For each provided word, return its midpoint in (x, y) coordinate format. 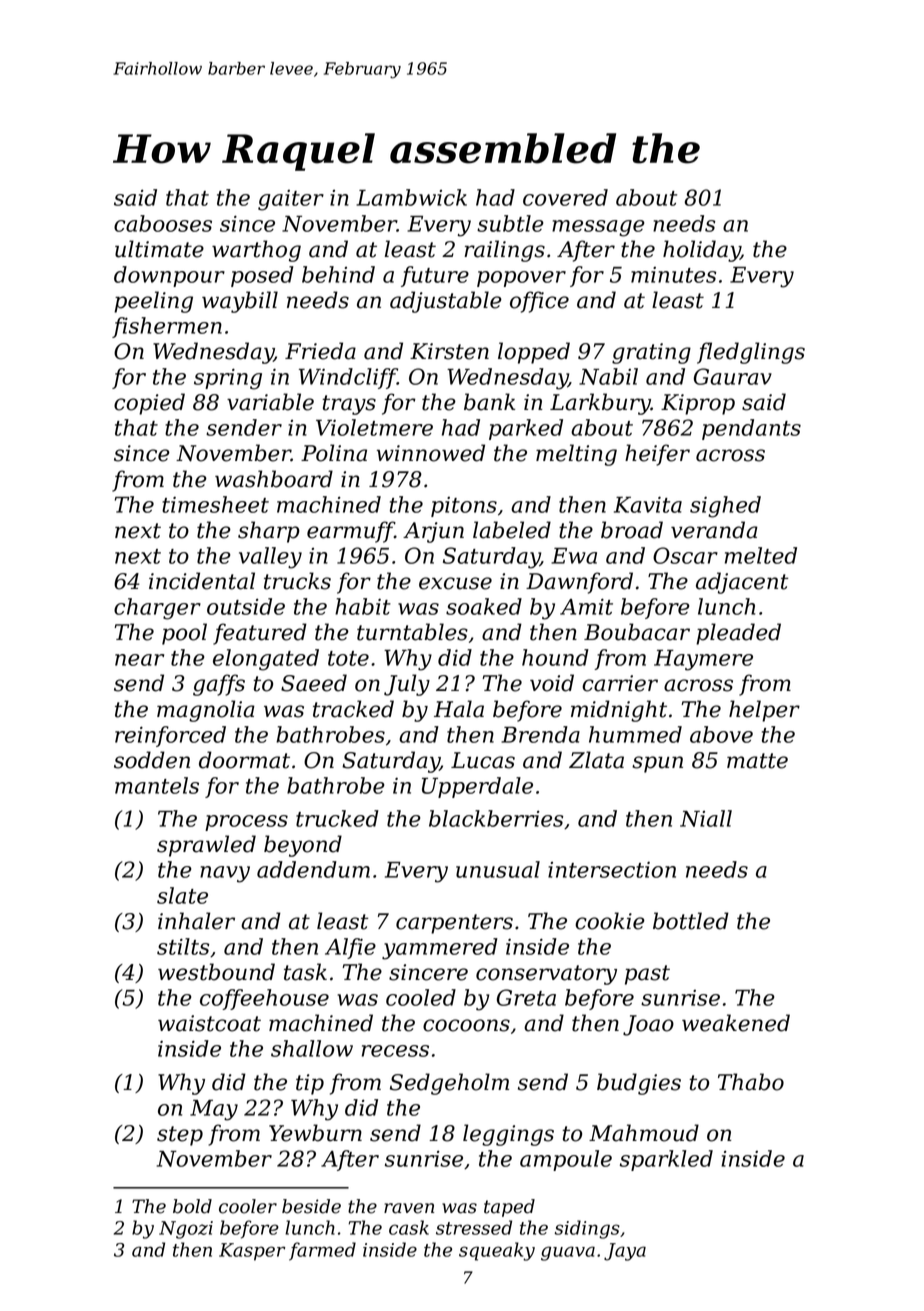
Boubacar (637, 632)
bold (192, 1206)
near (139, 660)
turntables (412, 632)
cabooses (163, 223)
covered (565, 197)
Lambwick (411, 197)
